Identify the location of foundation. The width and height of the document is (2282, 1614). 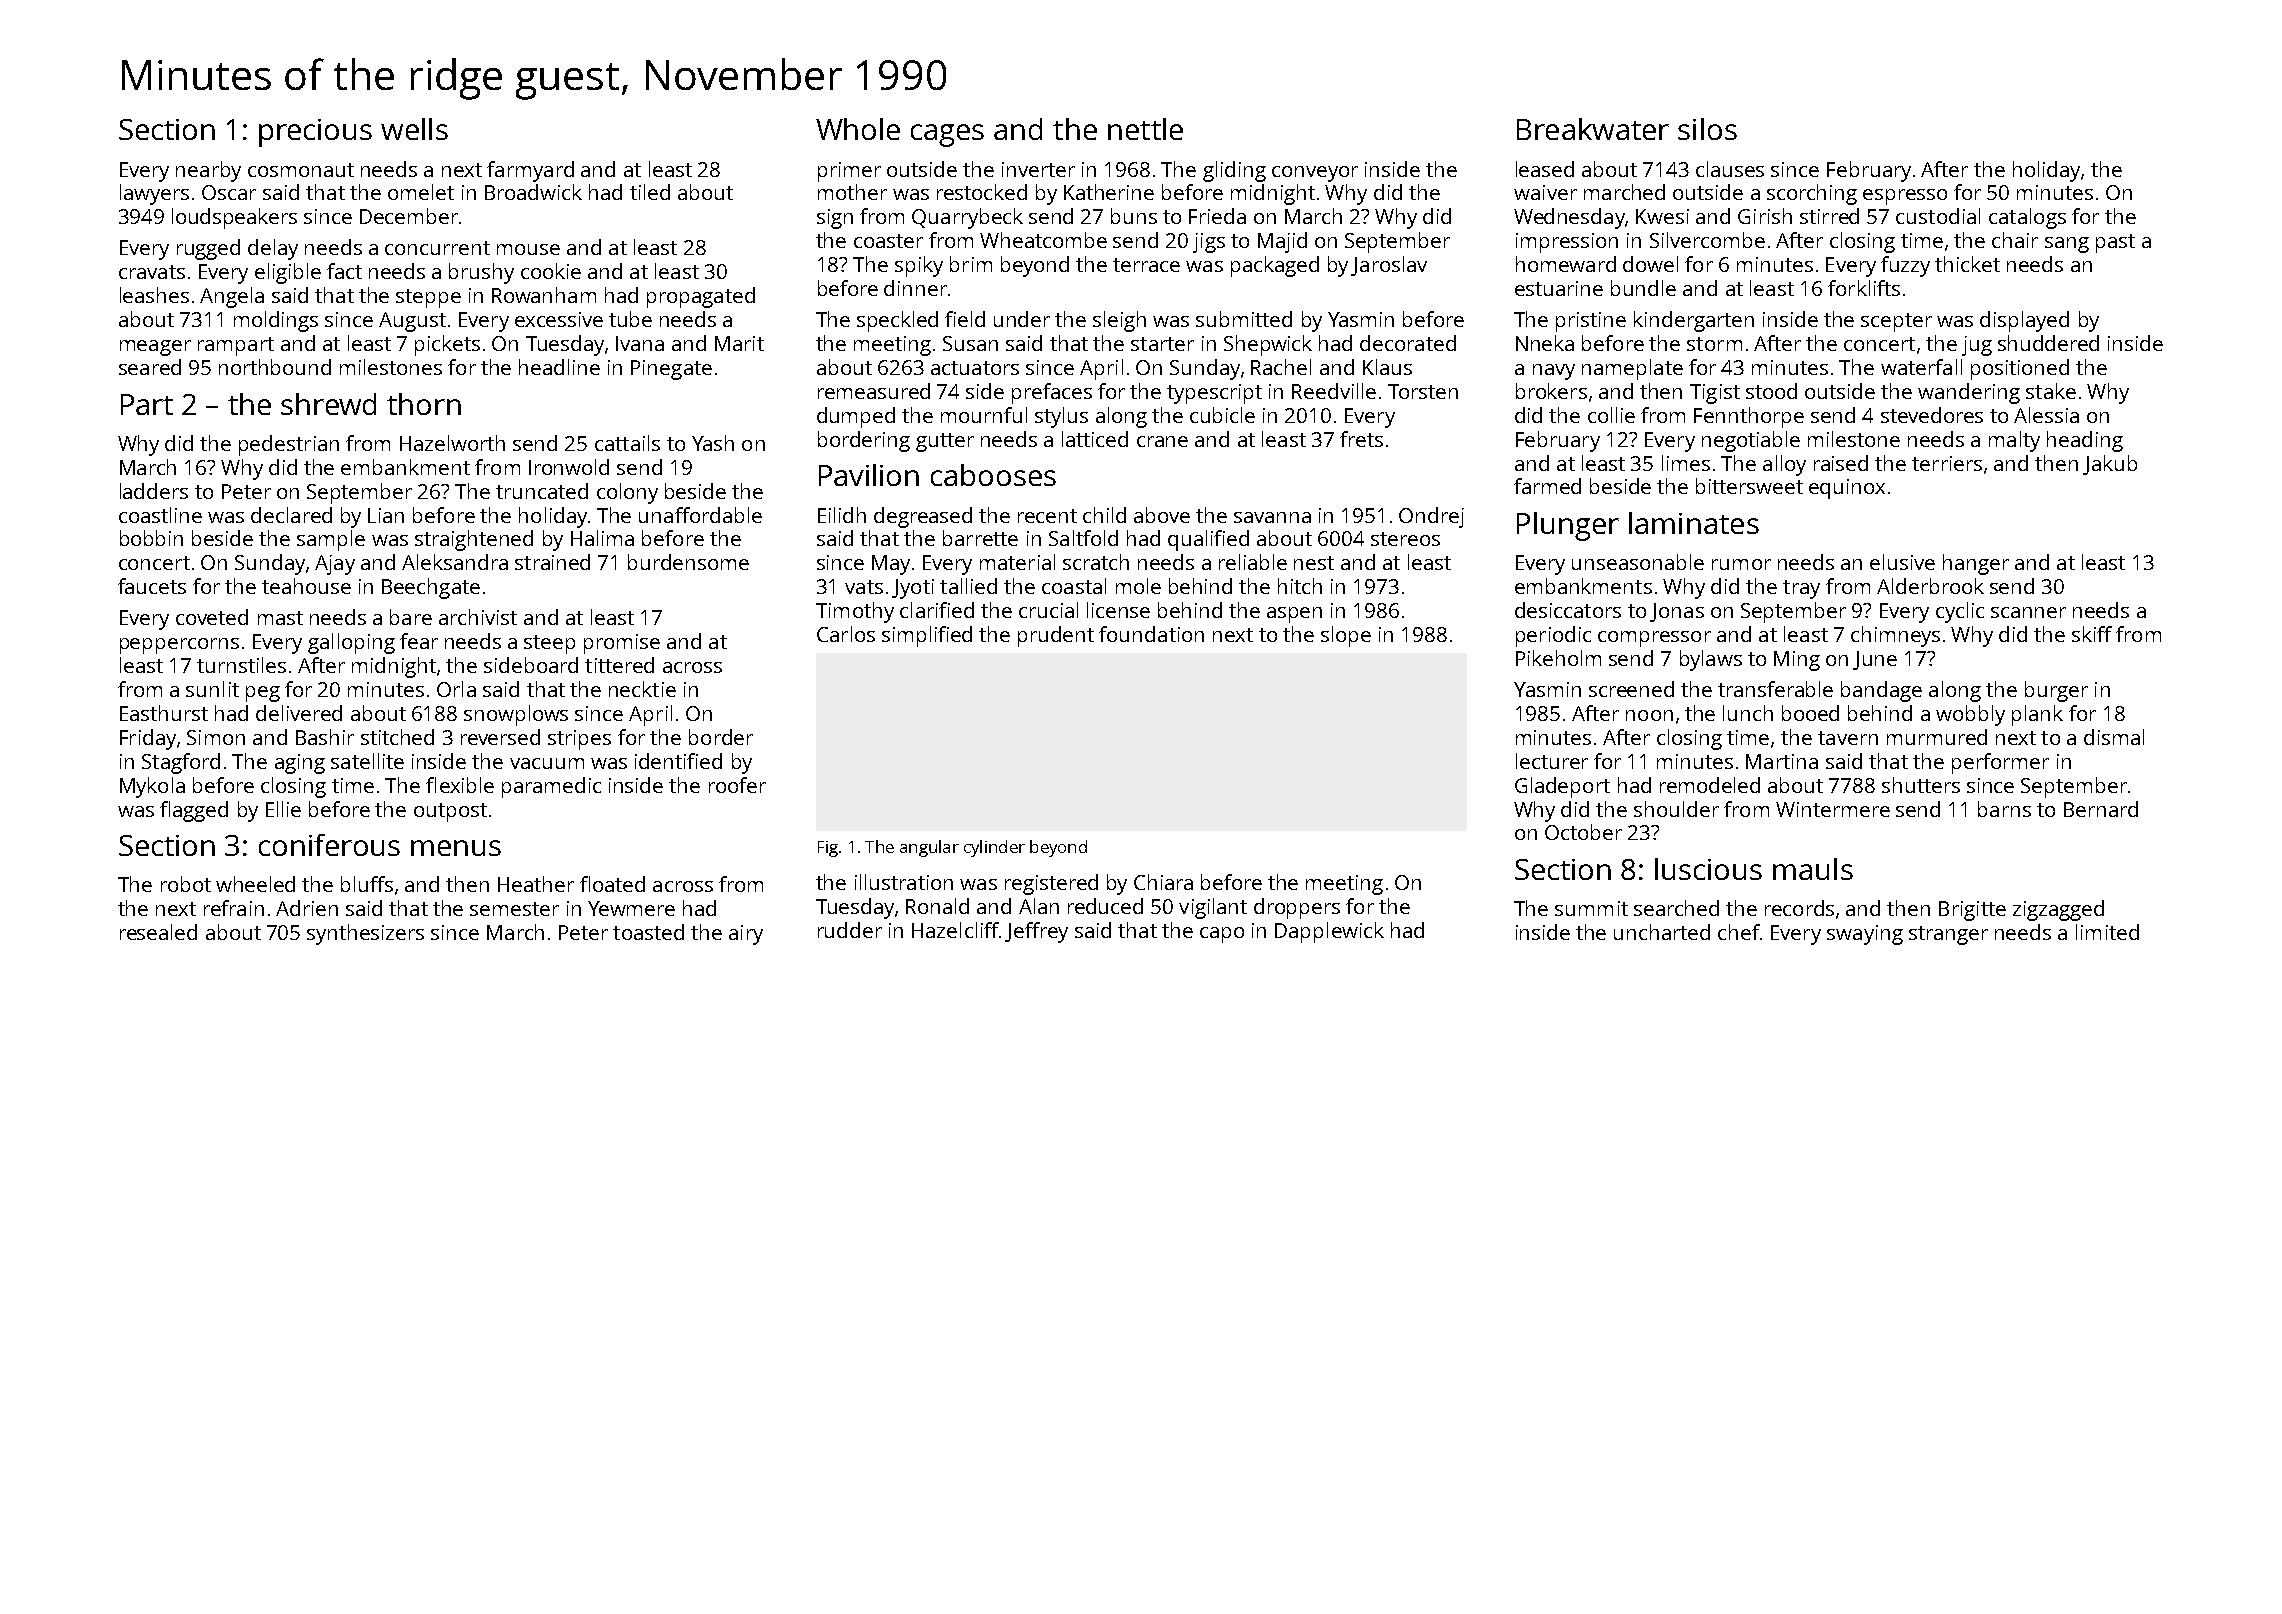
(1151, 634).
